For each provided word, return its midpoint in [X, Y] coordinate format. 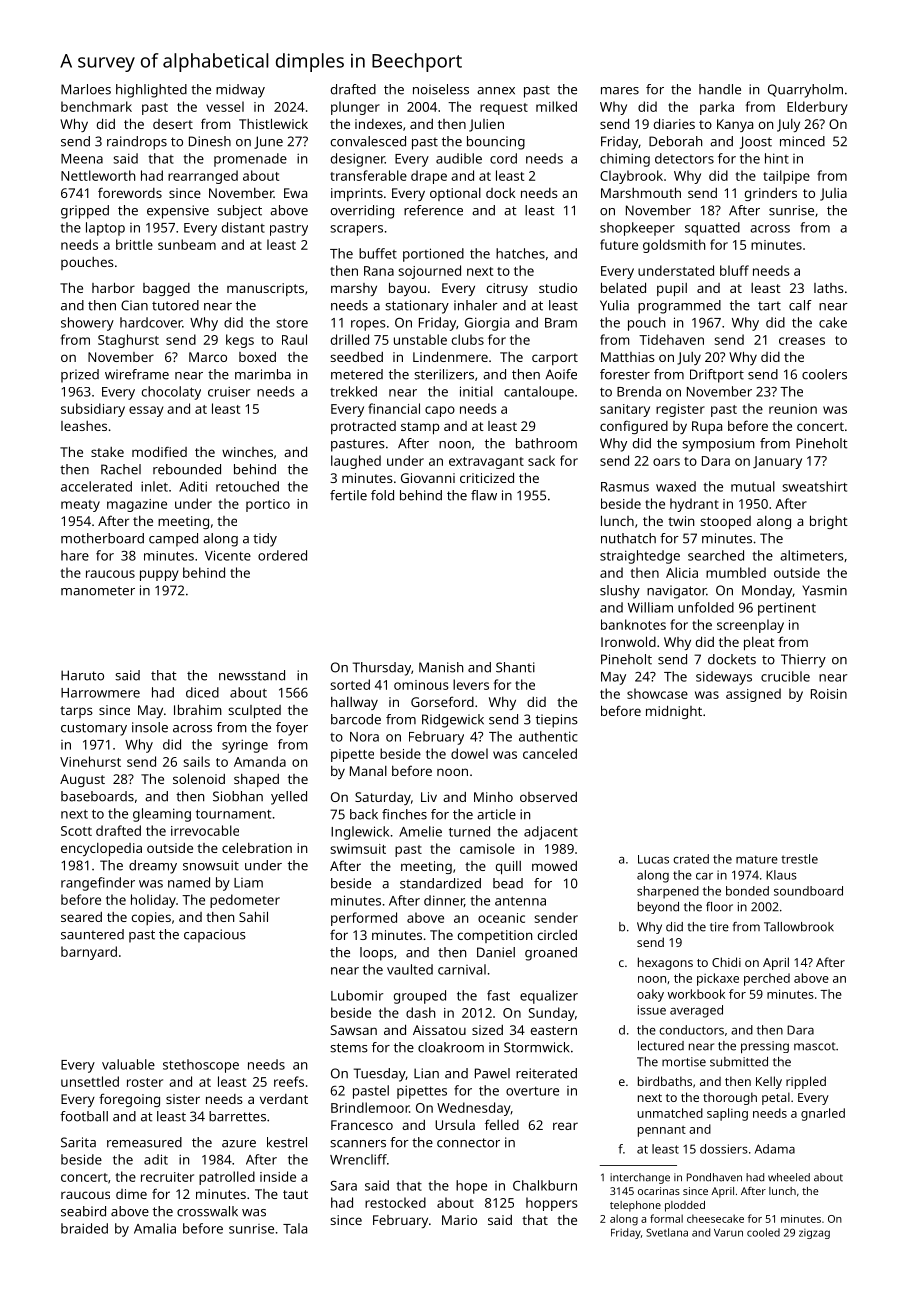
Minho [493, 797]
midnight [674, 712]
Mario [459, 1220]
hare [75, 555]
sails [196, 761]
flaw [484, 495]
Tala [295, 1228]
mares [620, 91]
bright [829, 522]
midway [240, 91]
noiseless [441, 89]
